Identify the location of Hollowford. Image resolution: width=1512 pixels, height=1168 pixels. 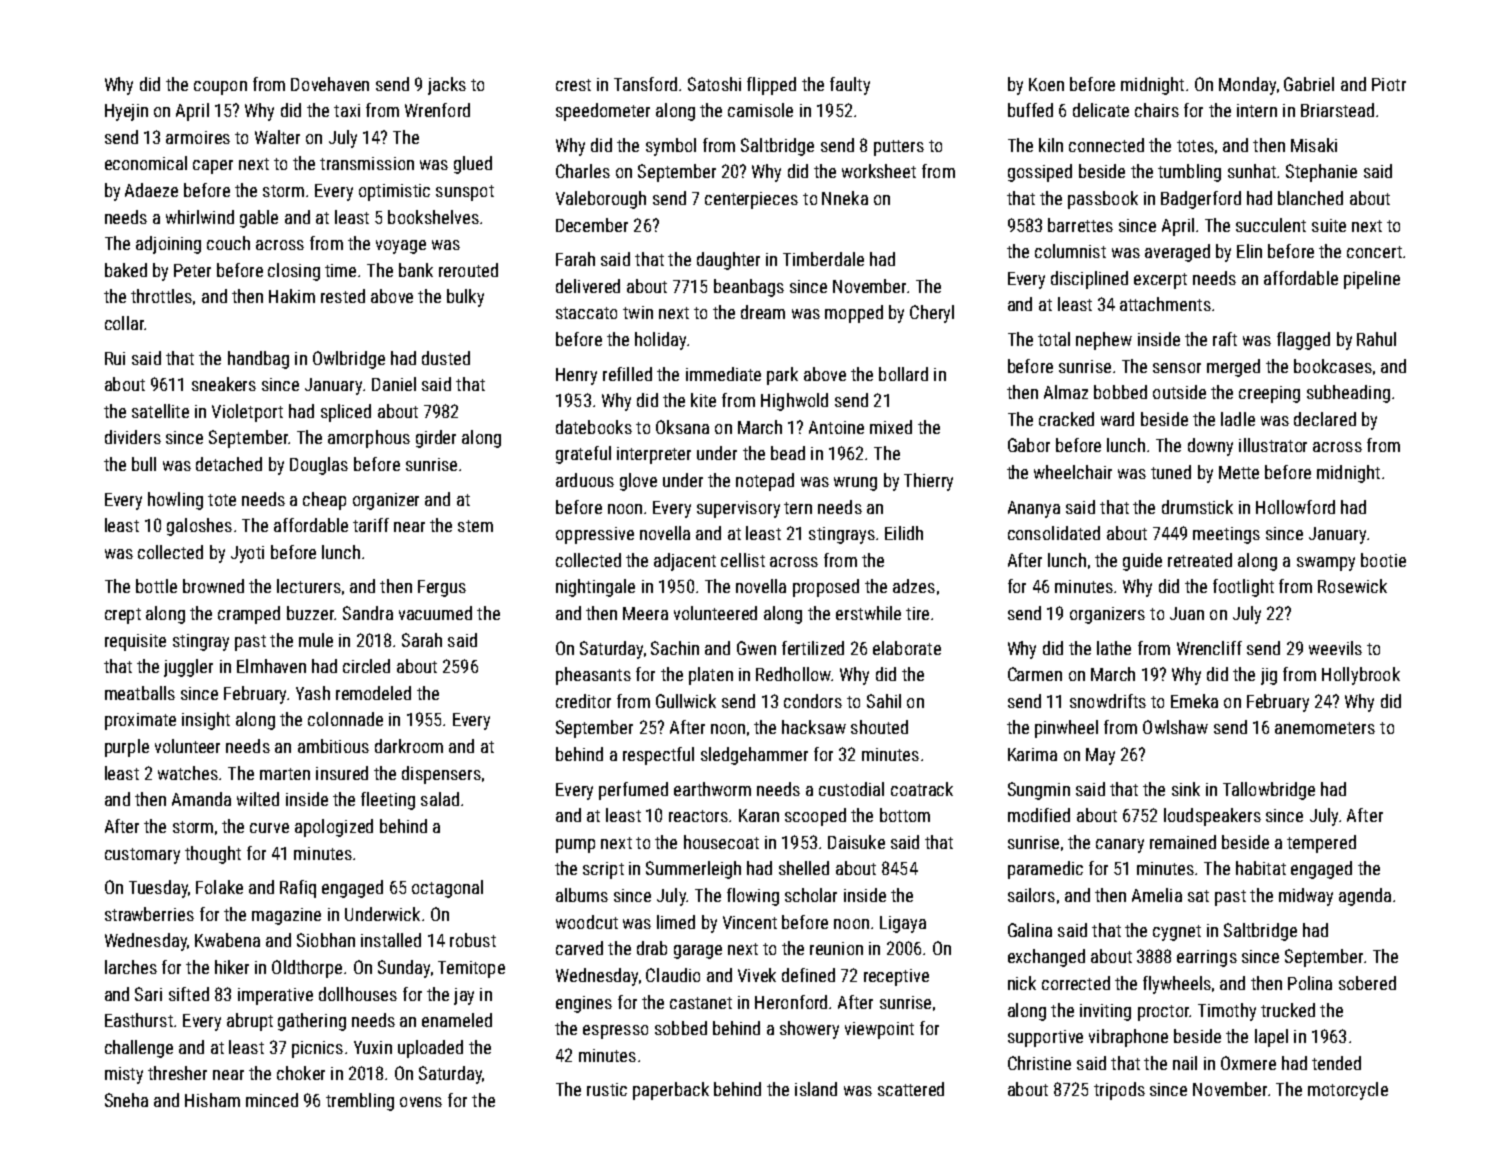
(1295, 507).
